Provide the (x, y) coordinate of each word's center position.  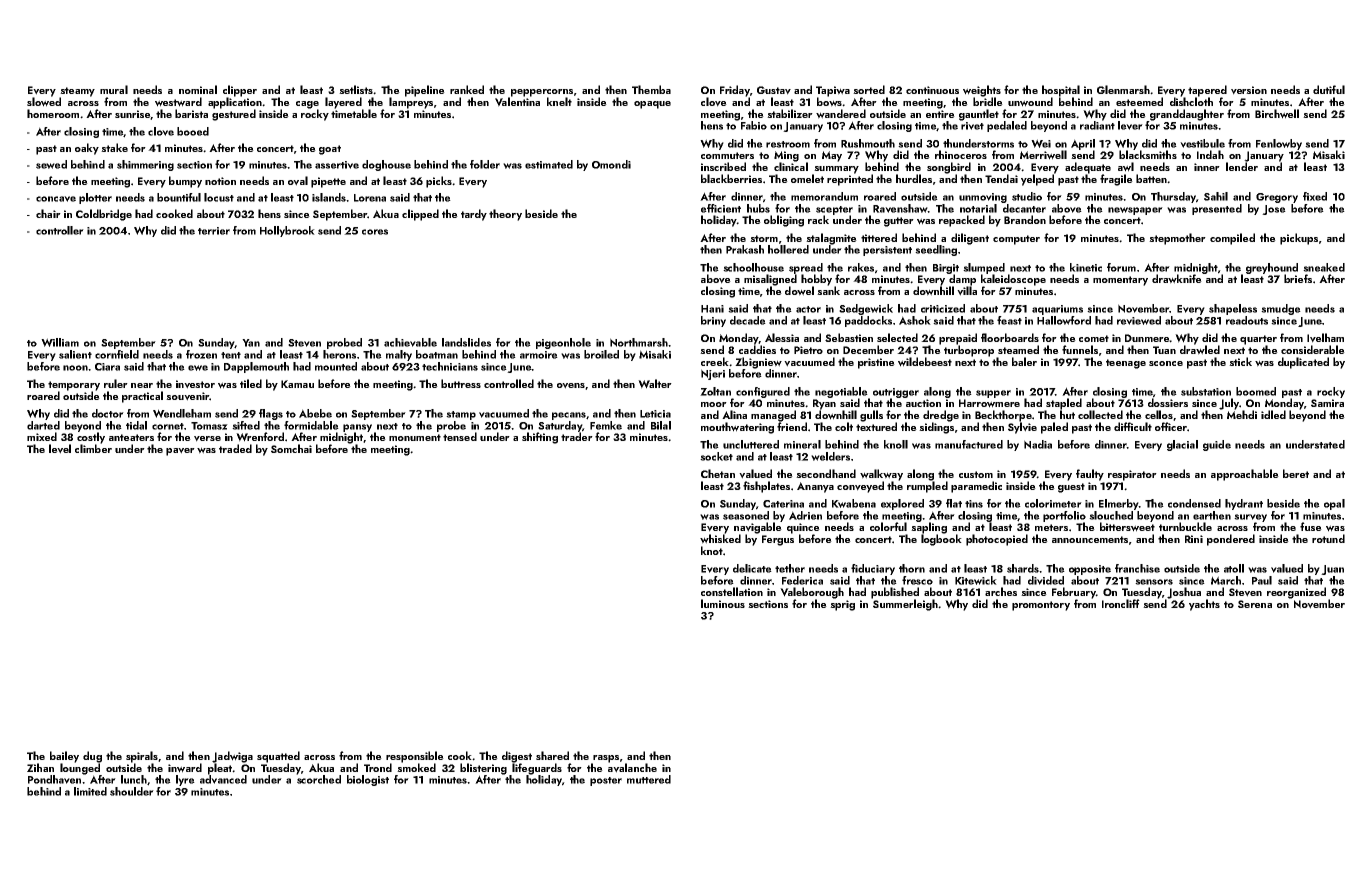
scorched (319, 779)
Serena (1255, 604)
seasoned (746, 515)
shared (552, 755)
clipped (420, 215)
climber (93, 448)
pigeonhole (563, 343)
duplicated (1303, 363)
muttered (649, 779)
